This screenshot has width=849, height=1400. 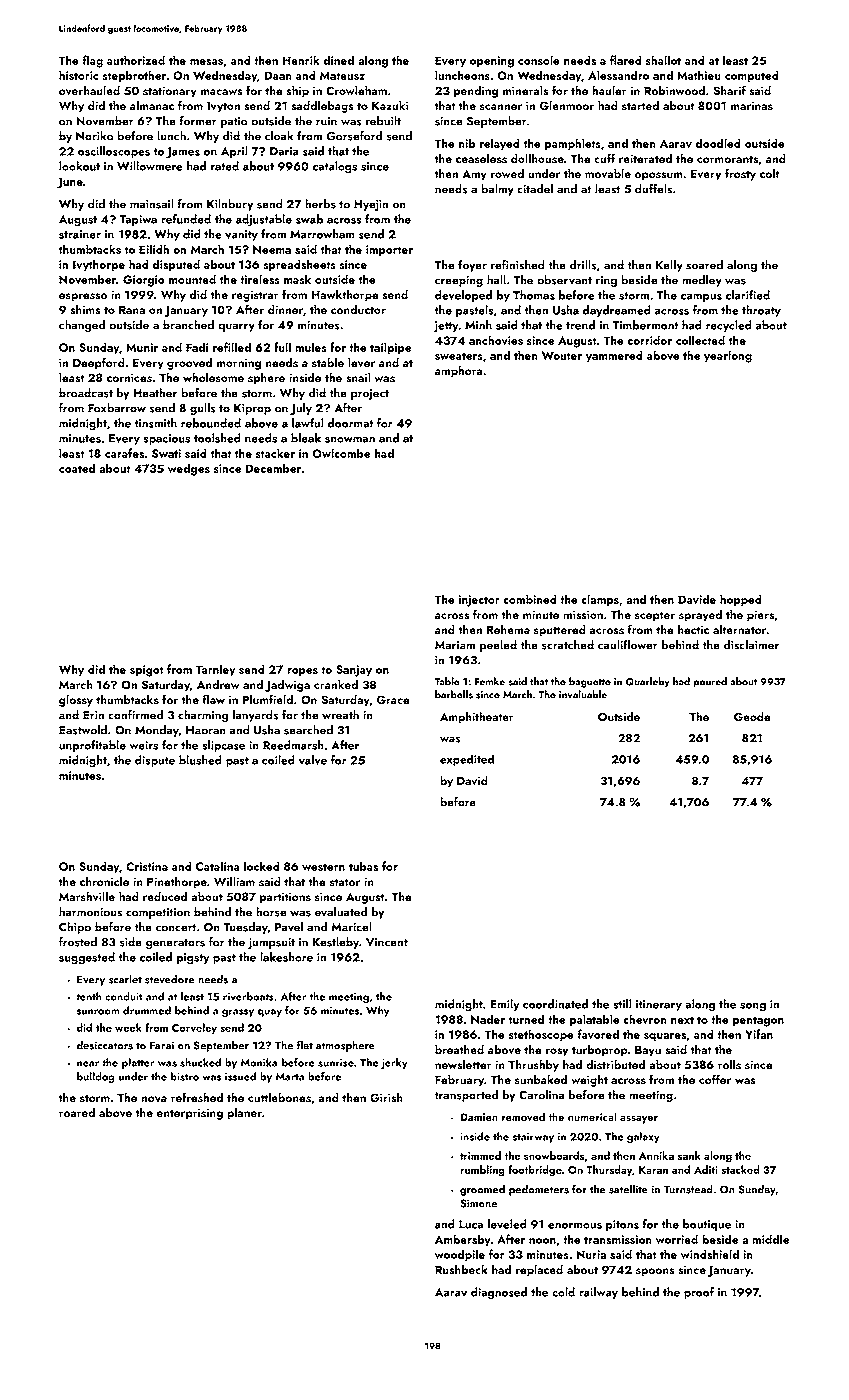 I want to click on catalogs, so click(x=335, y=167).
